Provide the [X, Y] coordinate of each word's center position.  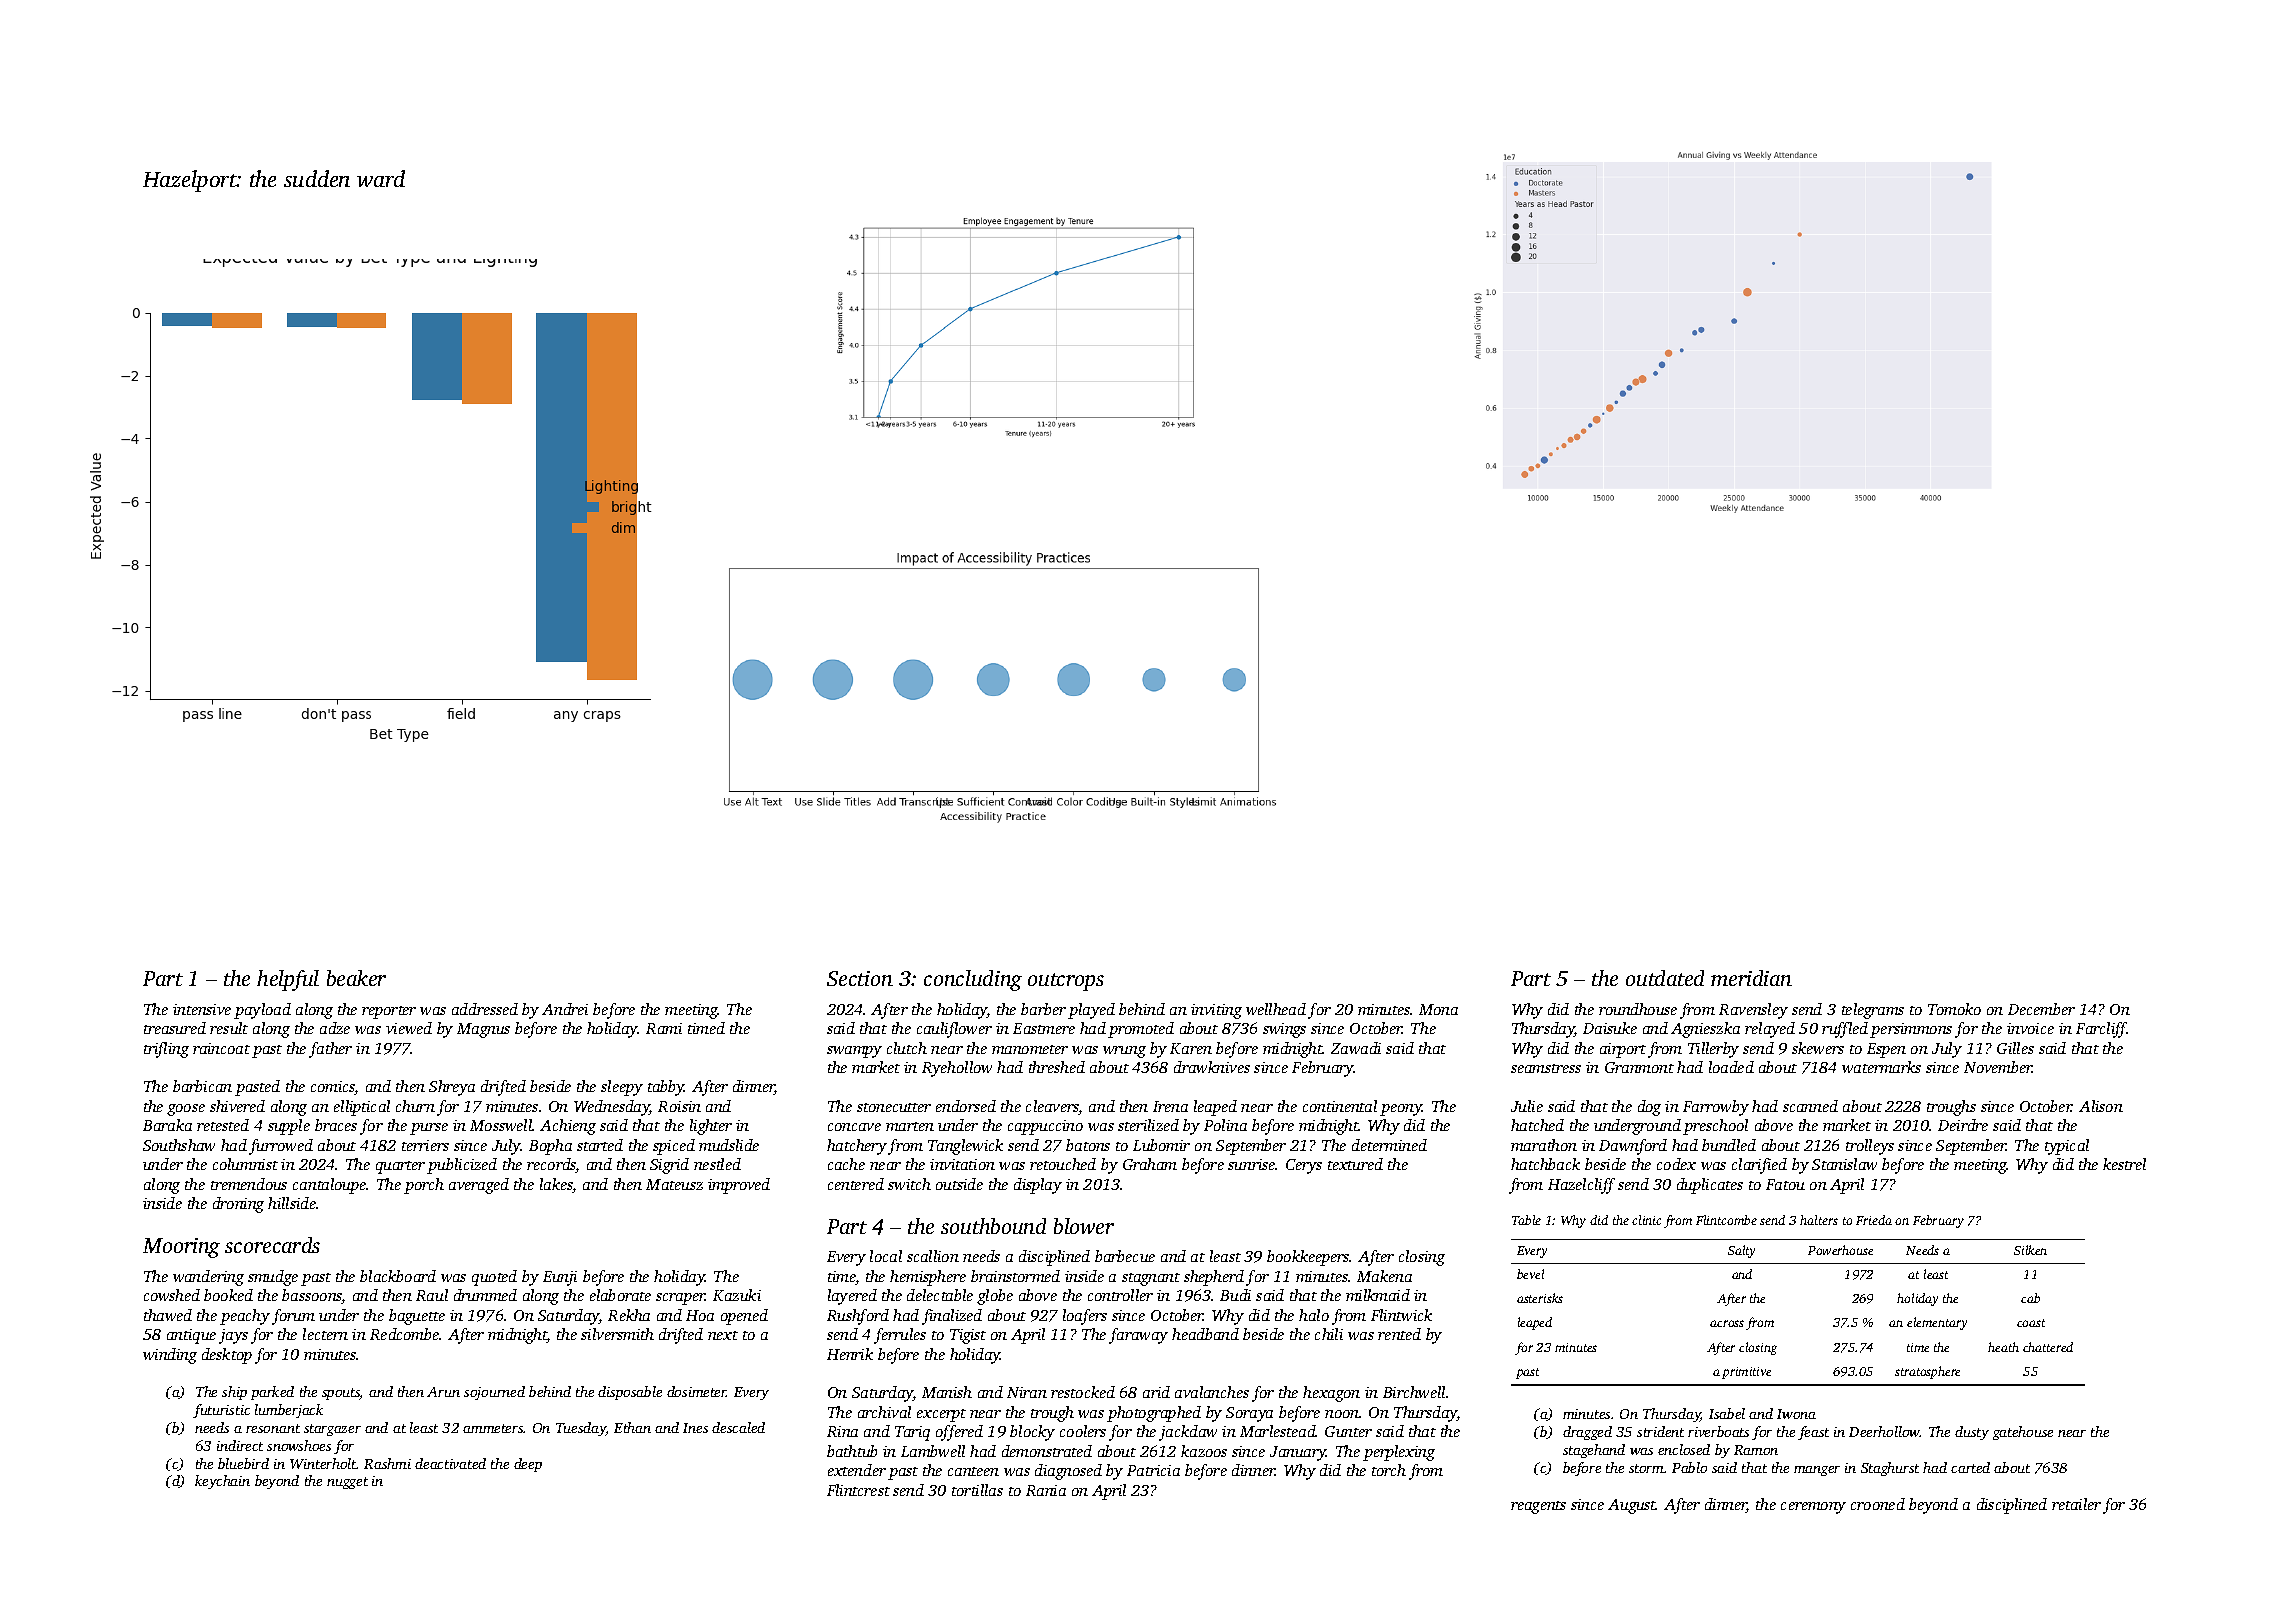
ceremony [1813, 1508]
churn [415, 1106]
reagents [1538, 1507]
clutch [907, 1048]
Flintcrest [858, 1490]
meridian [1751, 978]
